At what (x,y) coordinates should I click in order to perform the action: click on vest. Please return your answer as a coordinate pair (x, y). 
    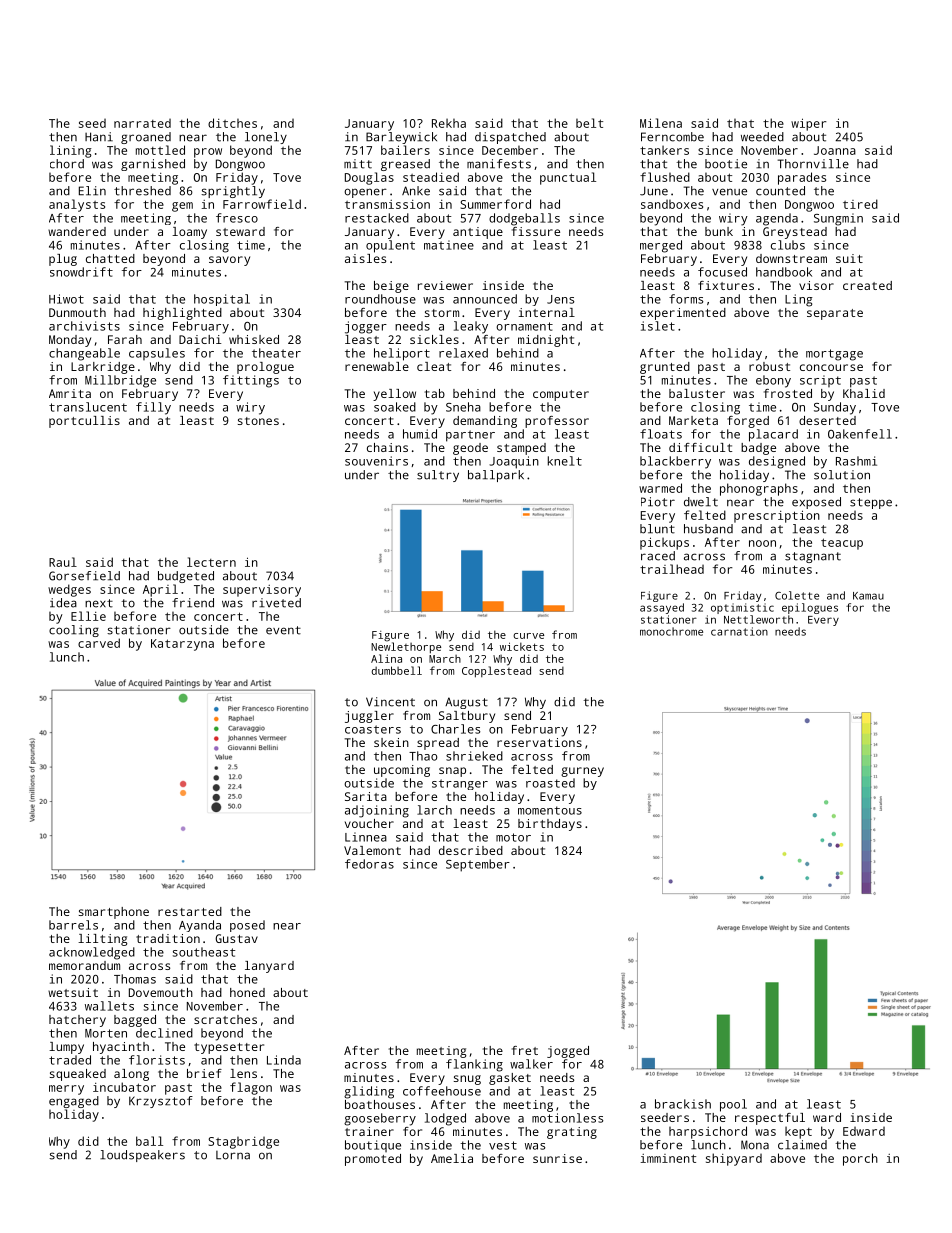
    Looking at the image, I should click on (503, 1145).
